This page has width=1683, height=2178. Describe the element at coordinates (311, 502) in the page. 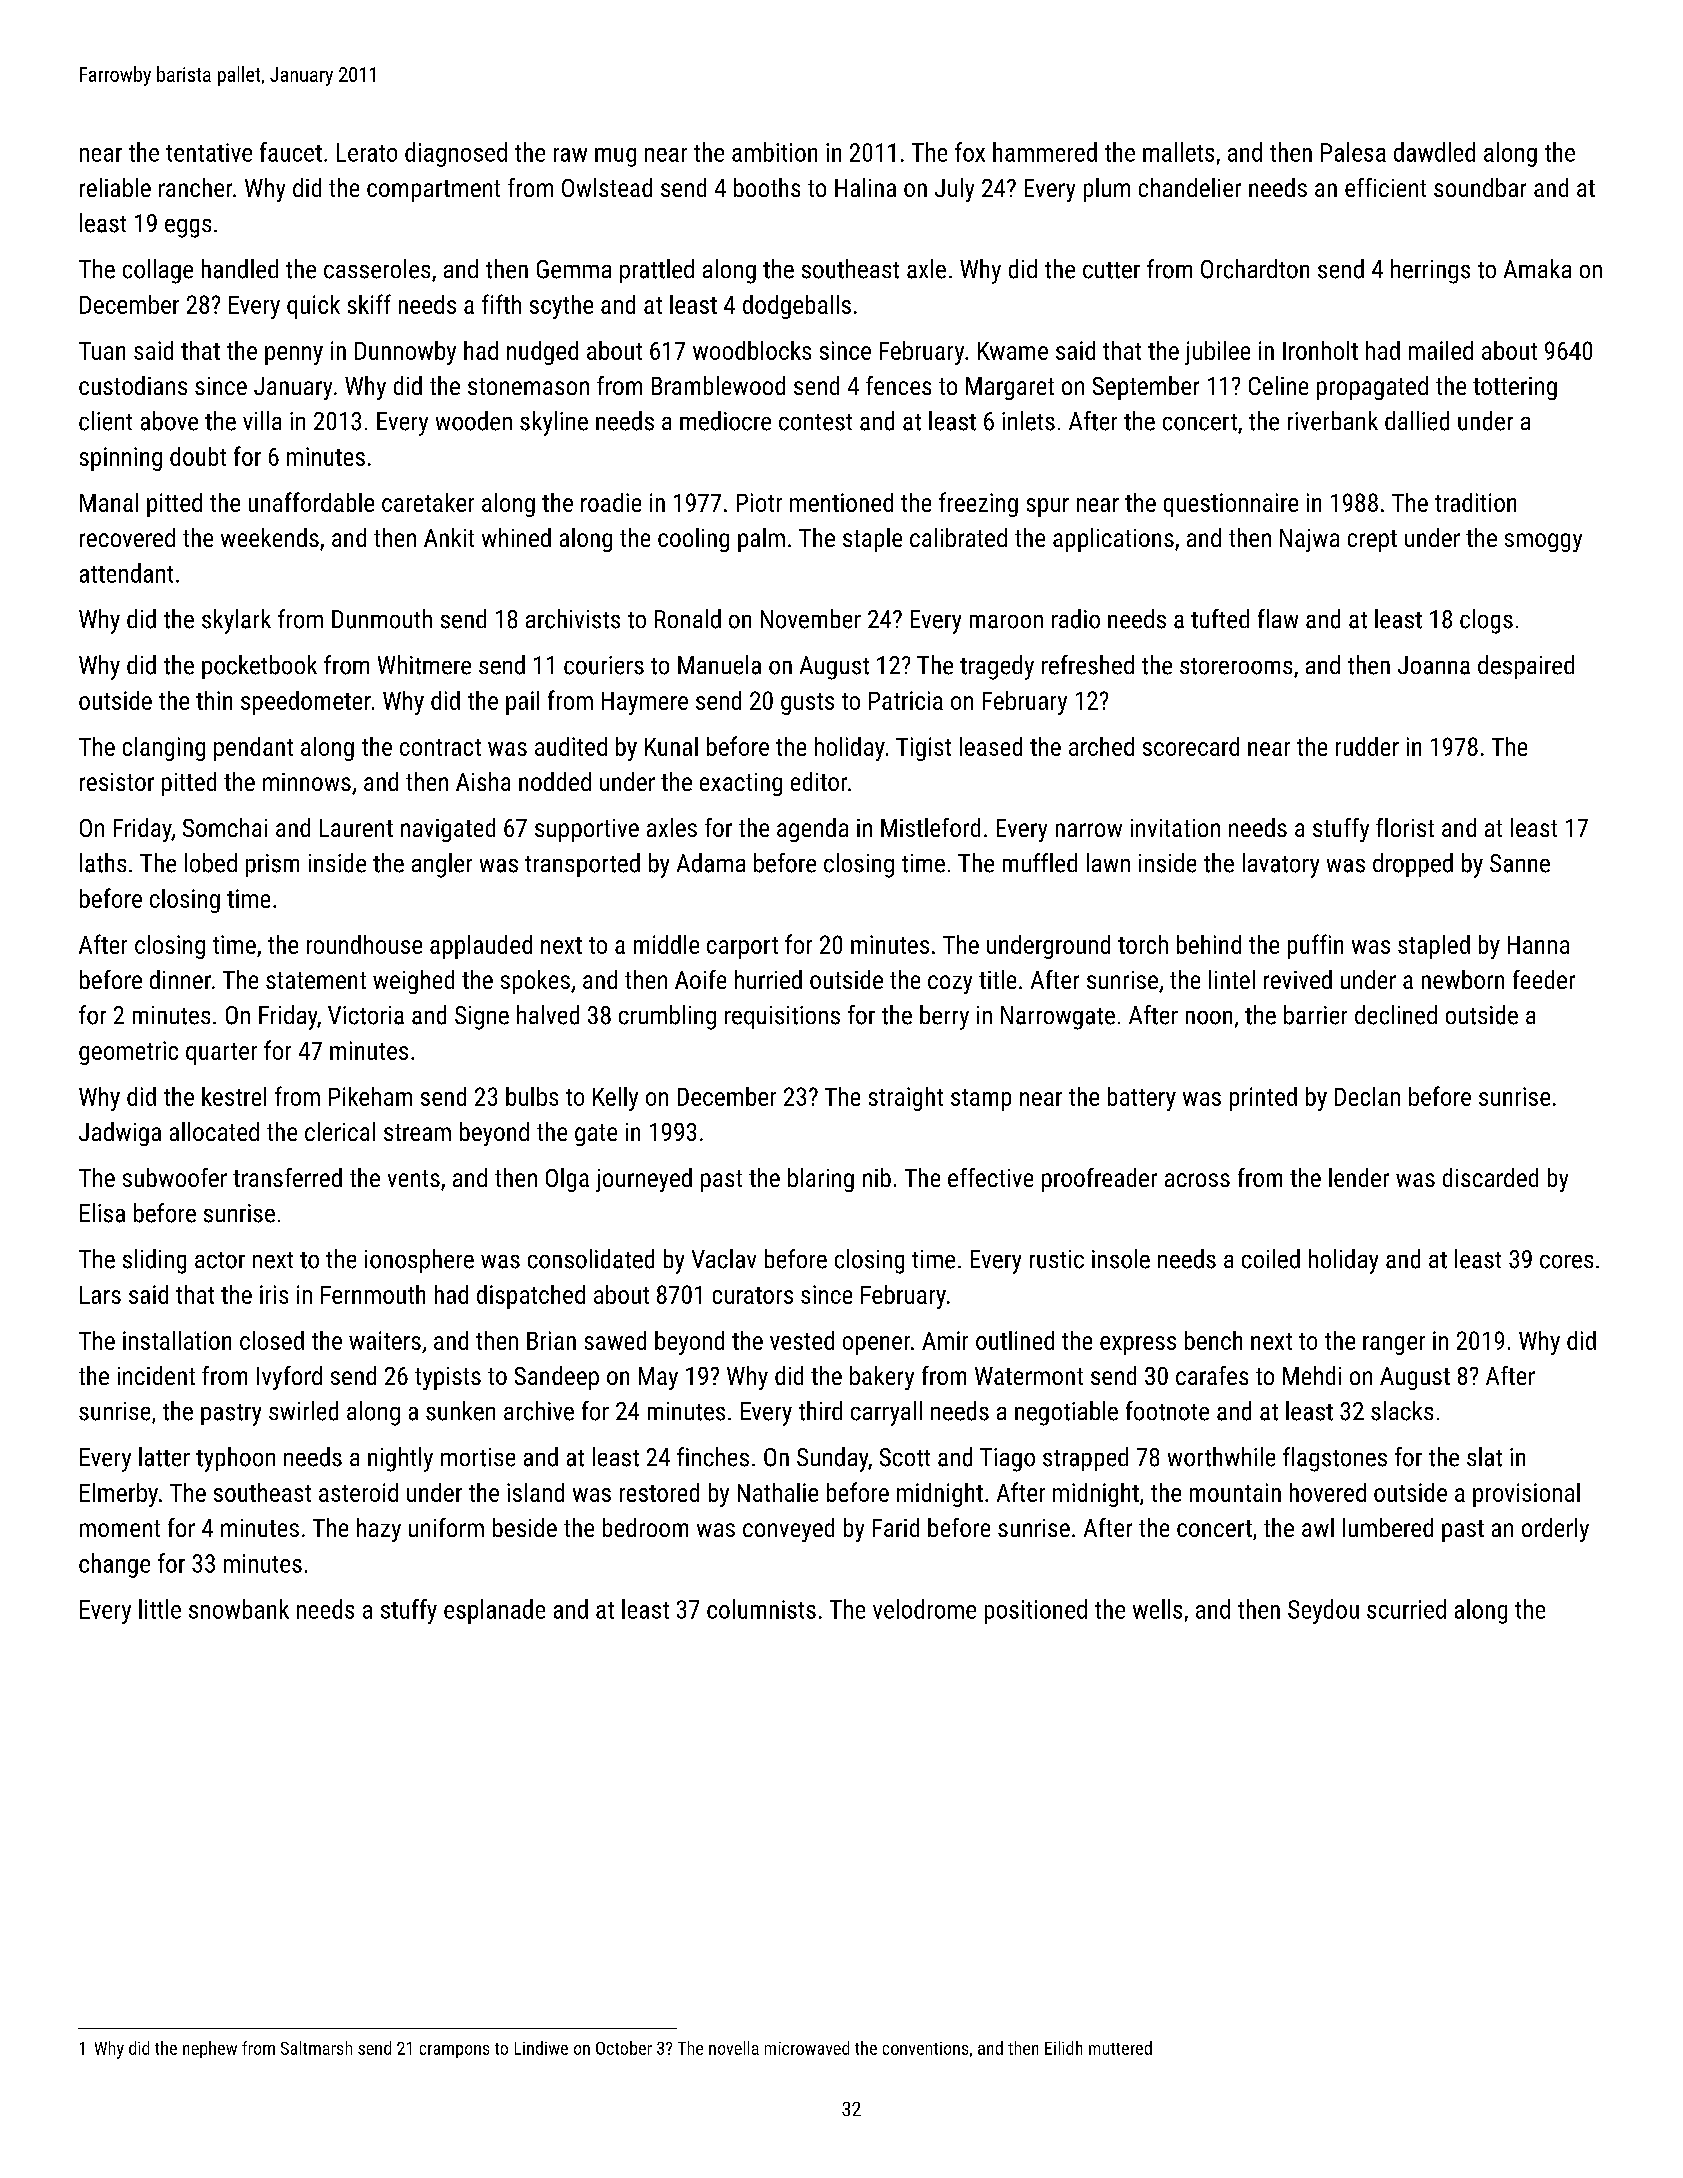

I see `unaffordable` at that location.
